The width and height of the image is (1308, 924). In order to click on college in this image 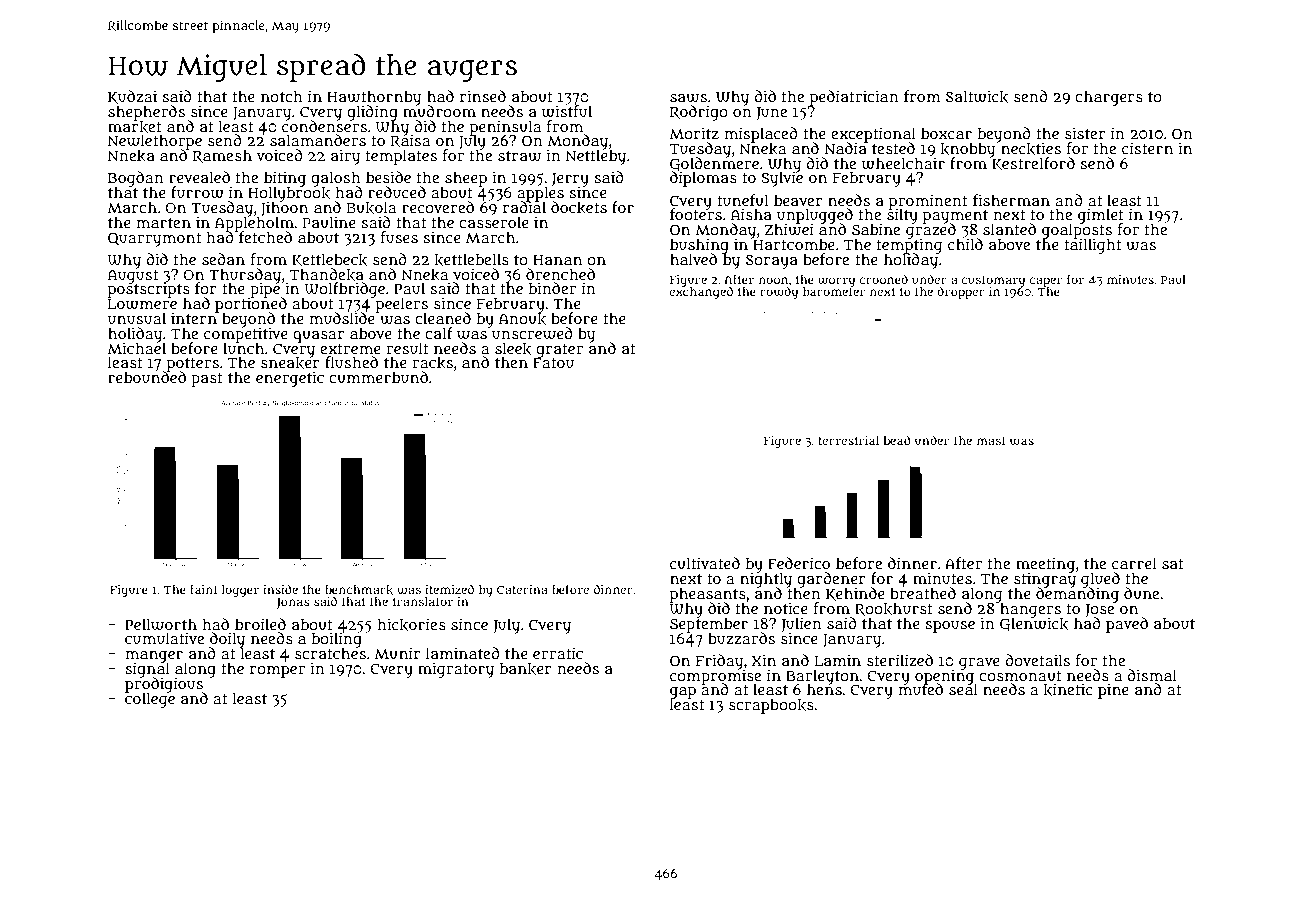, I will do `click(150, 700)`.
